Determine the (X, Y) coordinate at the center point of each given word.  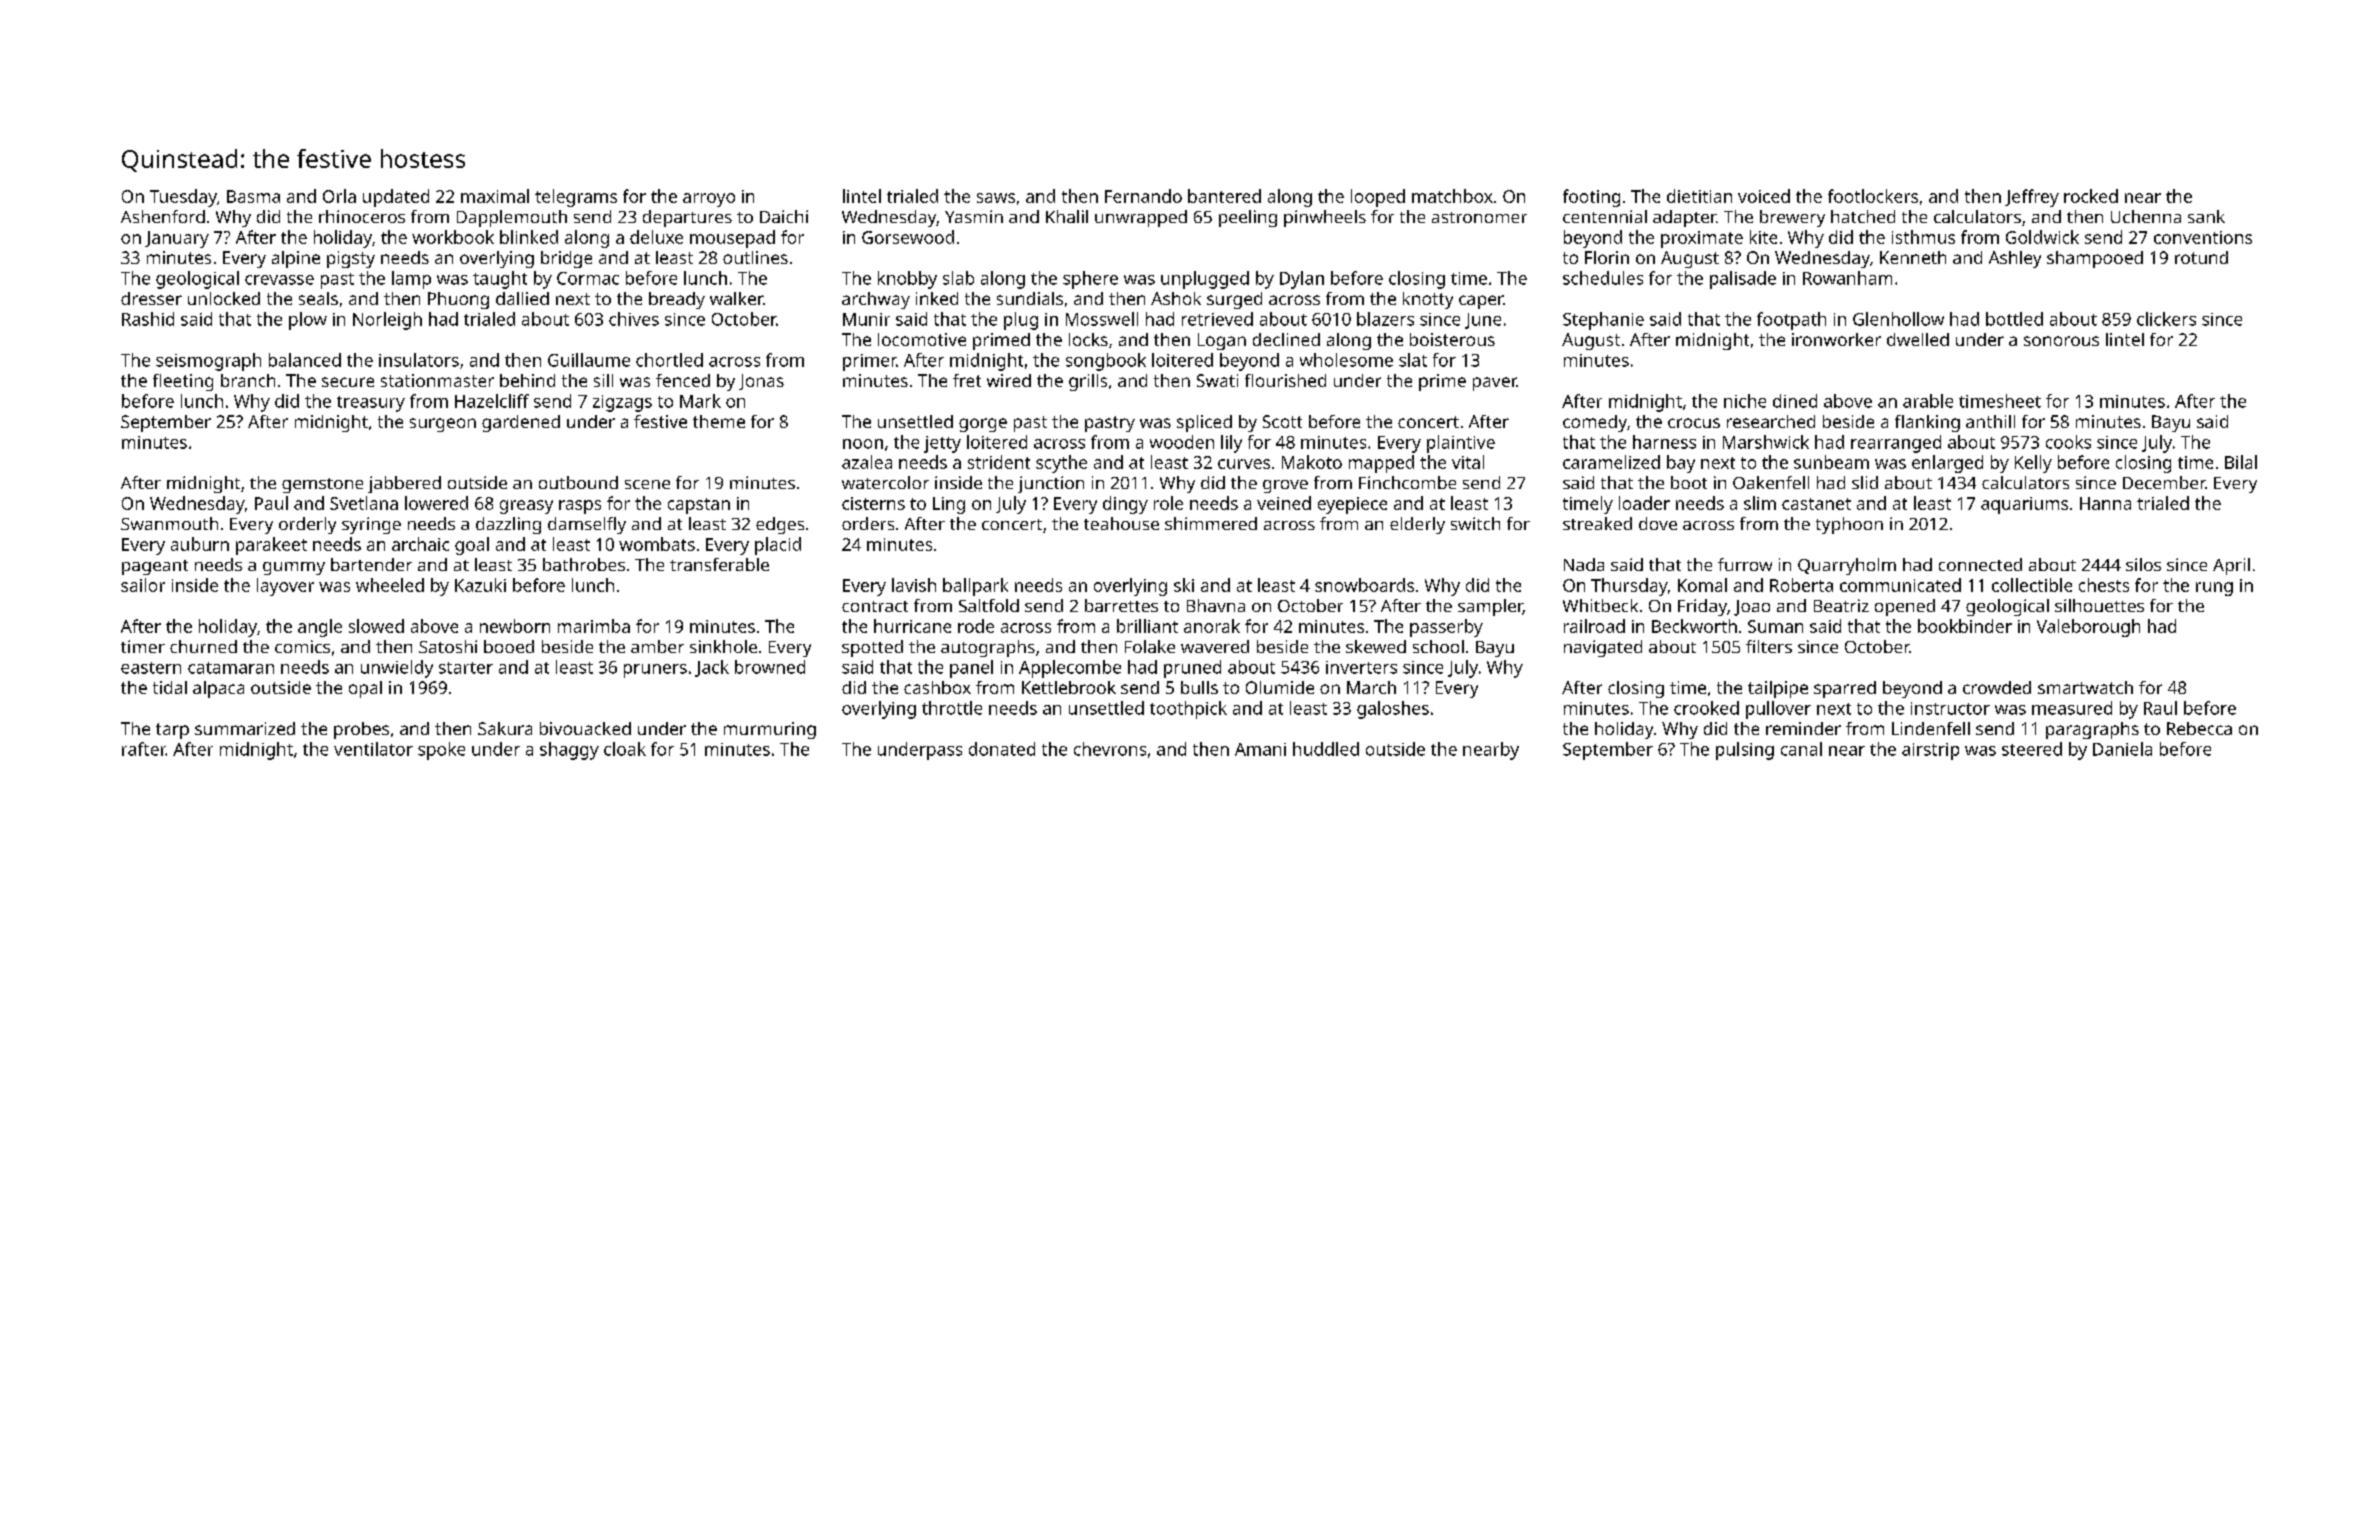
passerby (1446, 628)
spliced (1204, 423)
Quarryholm (1847, 566)
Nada (1584, 564)
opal (365, 689)
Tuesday (183, 198)
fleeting (183, 382)
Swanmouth (169, 523)
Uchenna (2146, 216)
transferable (719, 564)
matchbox (1452, 196)
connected (1980, 564)
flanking (1927, 423)
